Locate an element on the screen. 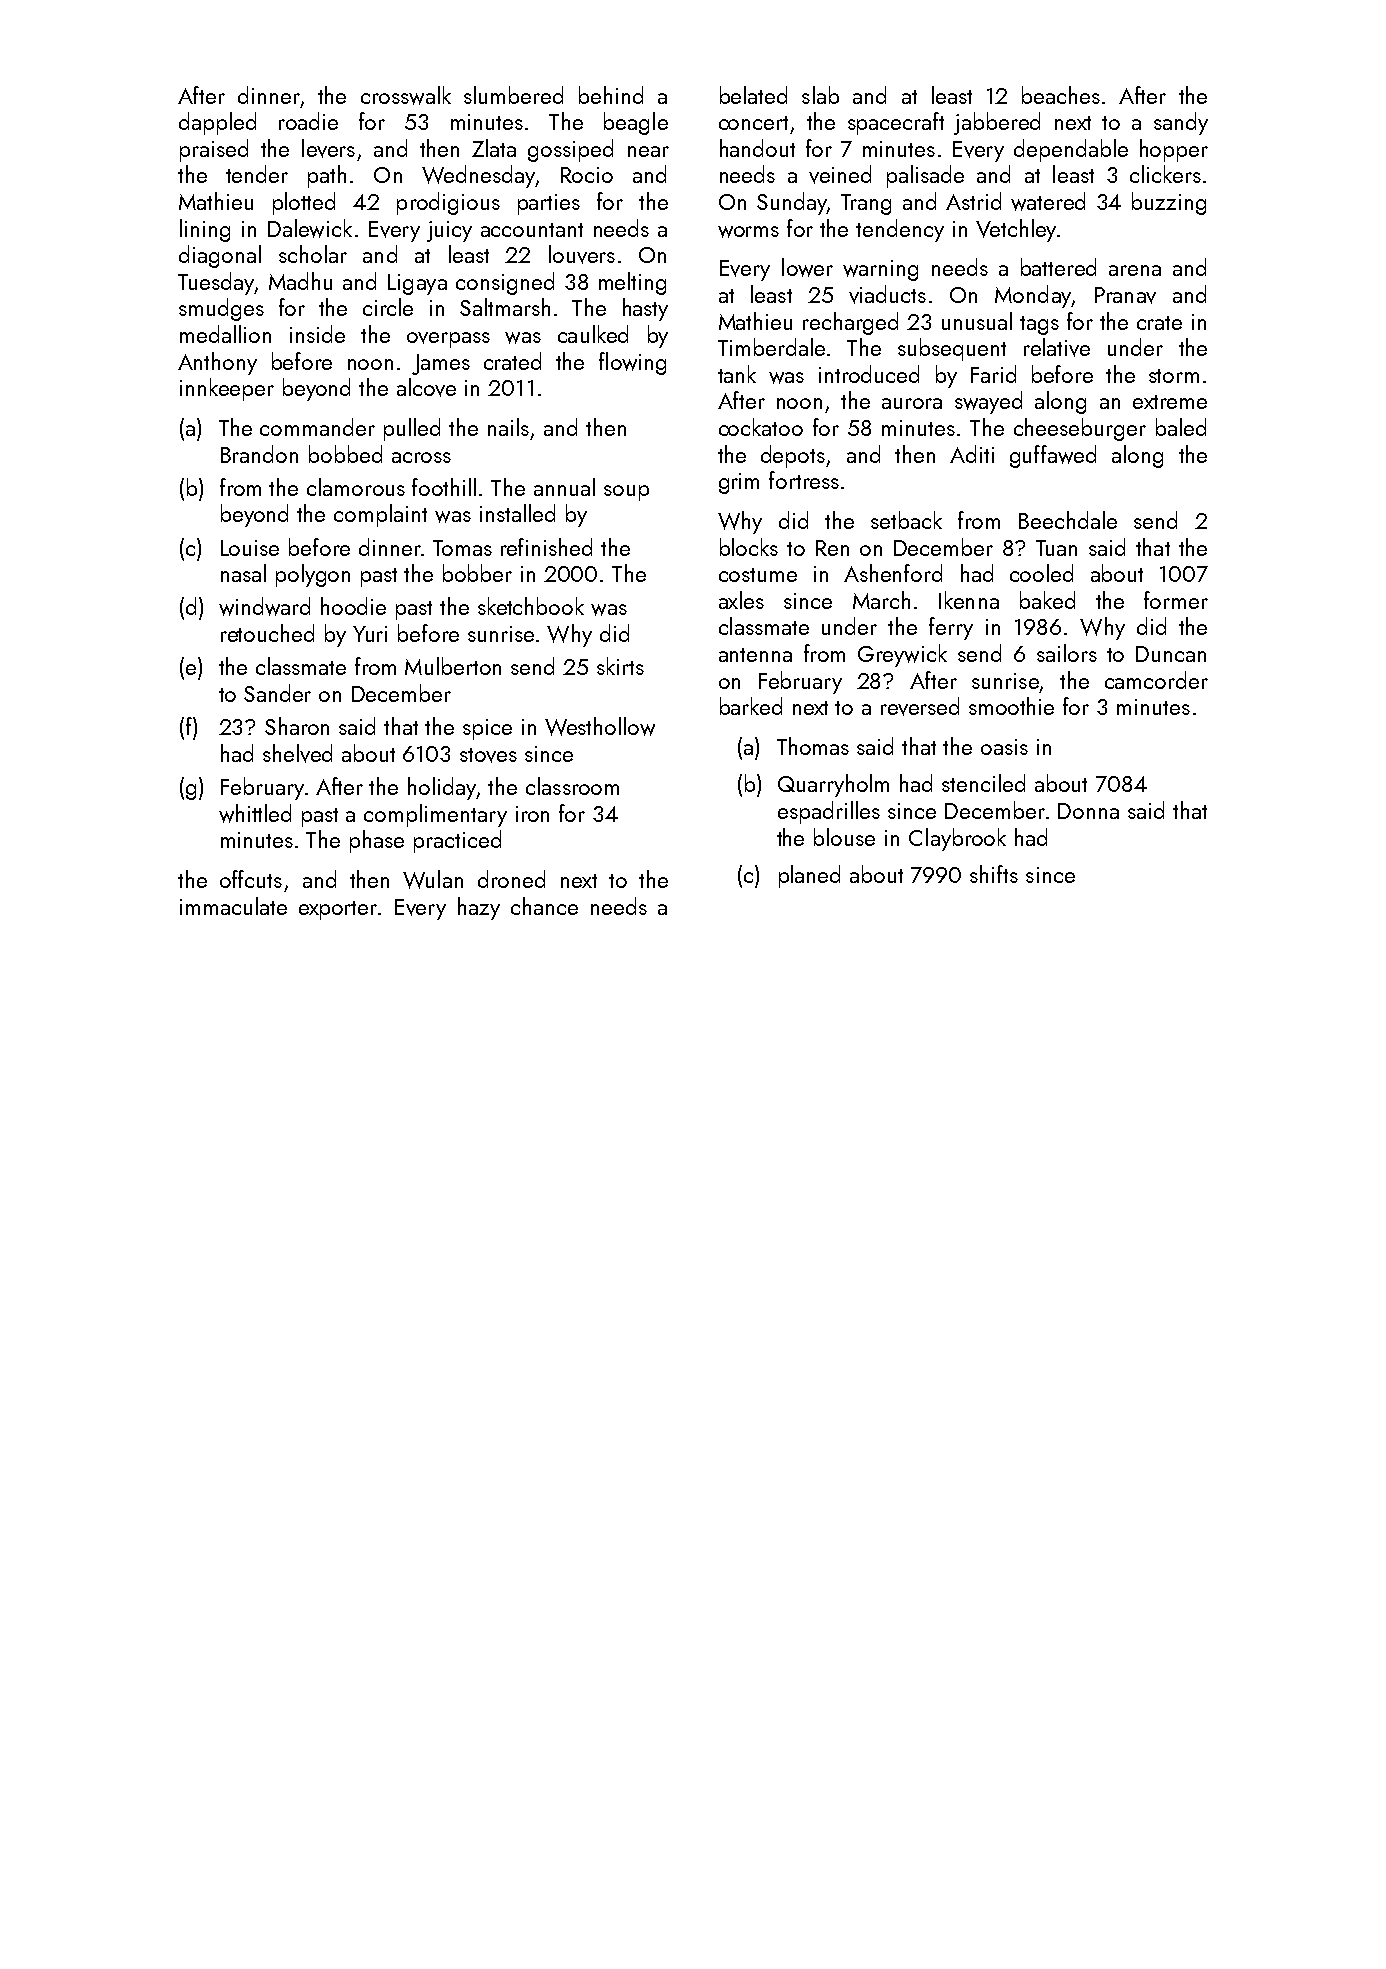  planed is located at coordinates (809, 876).
